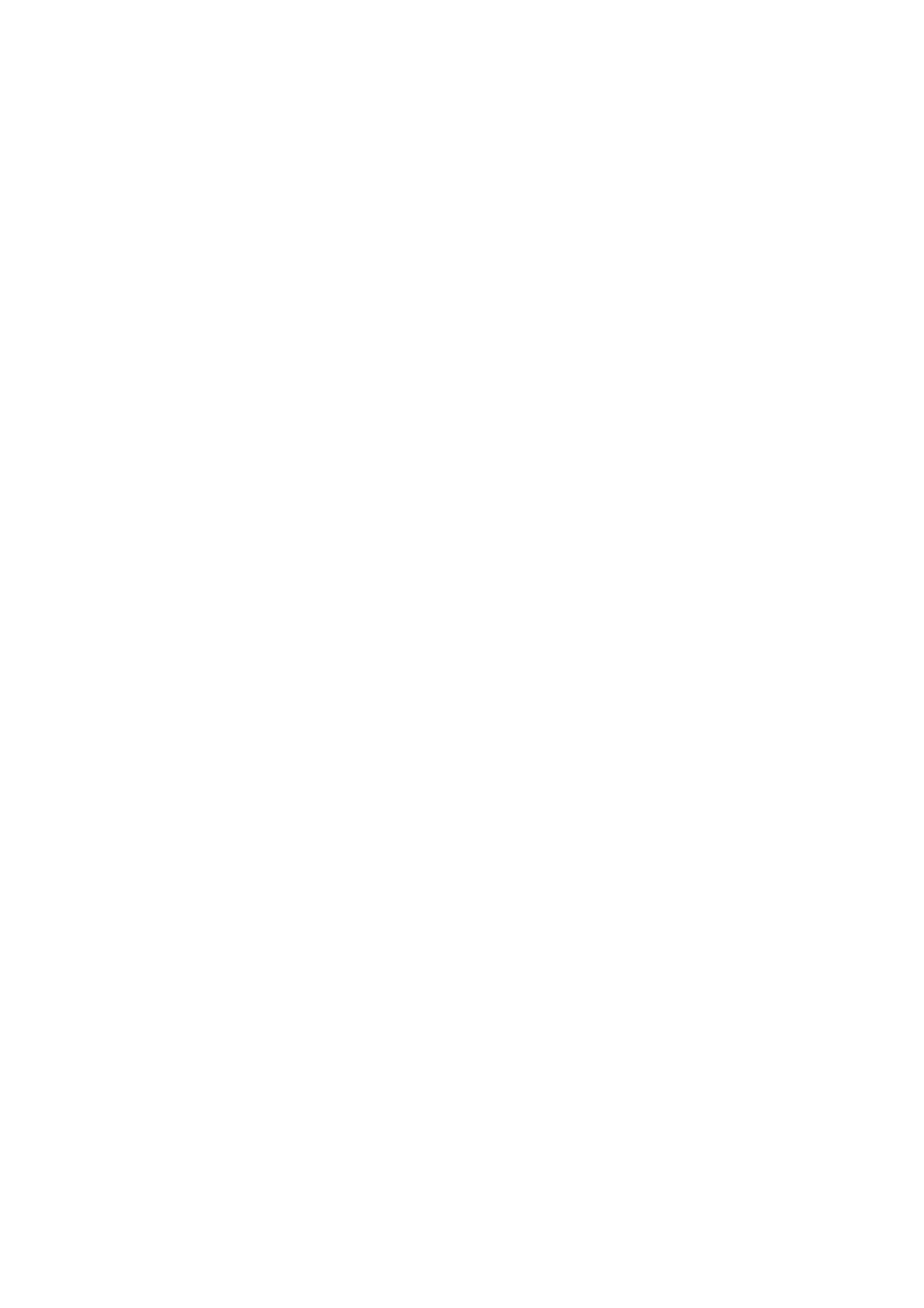 Image resolution: width=924 pixels, height=1308 pixels. I want to click on buffed, so click(520, 868).
